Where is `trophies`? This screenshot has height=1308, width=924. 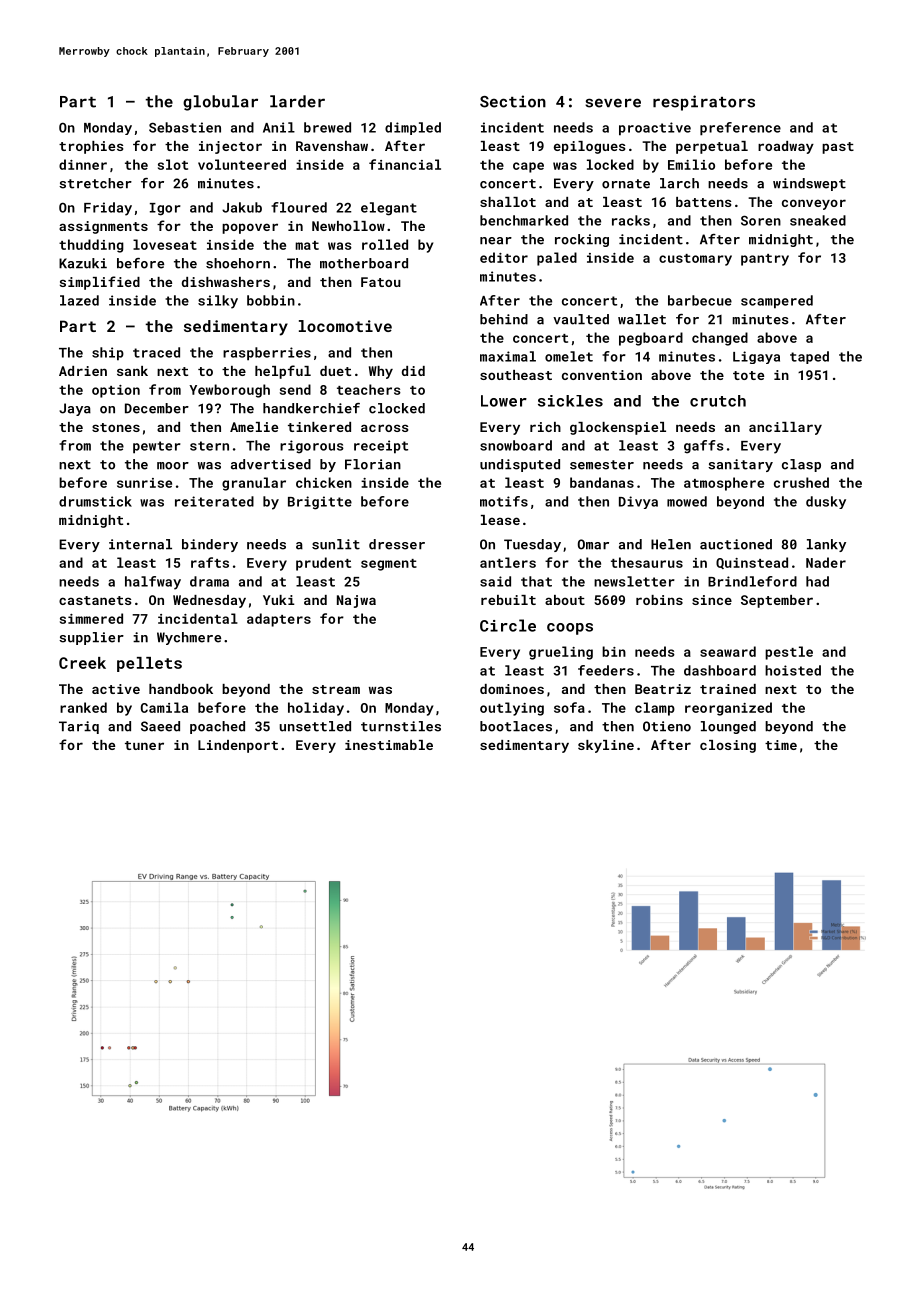
trophies is located at coordinates (91, 147).
